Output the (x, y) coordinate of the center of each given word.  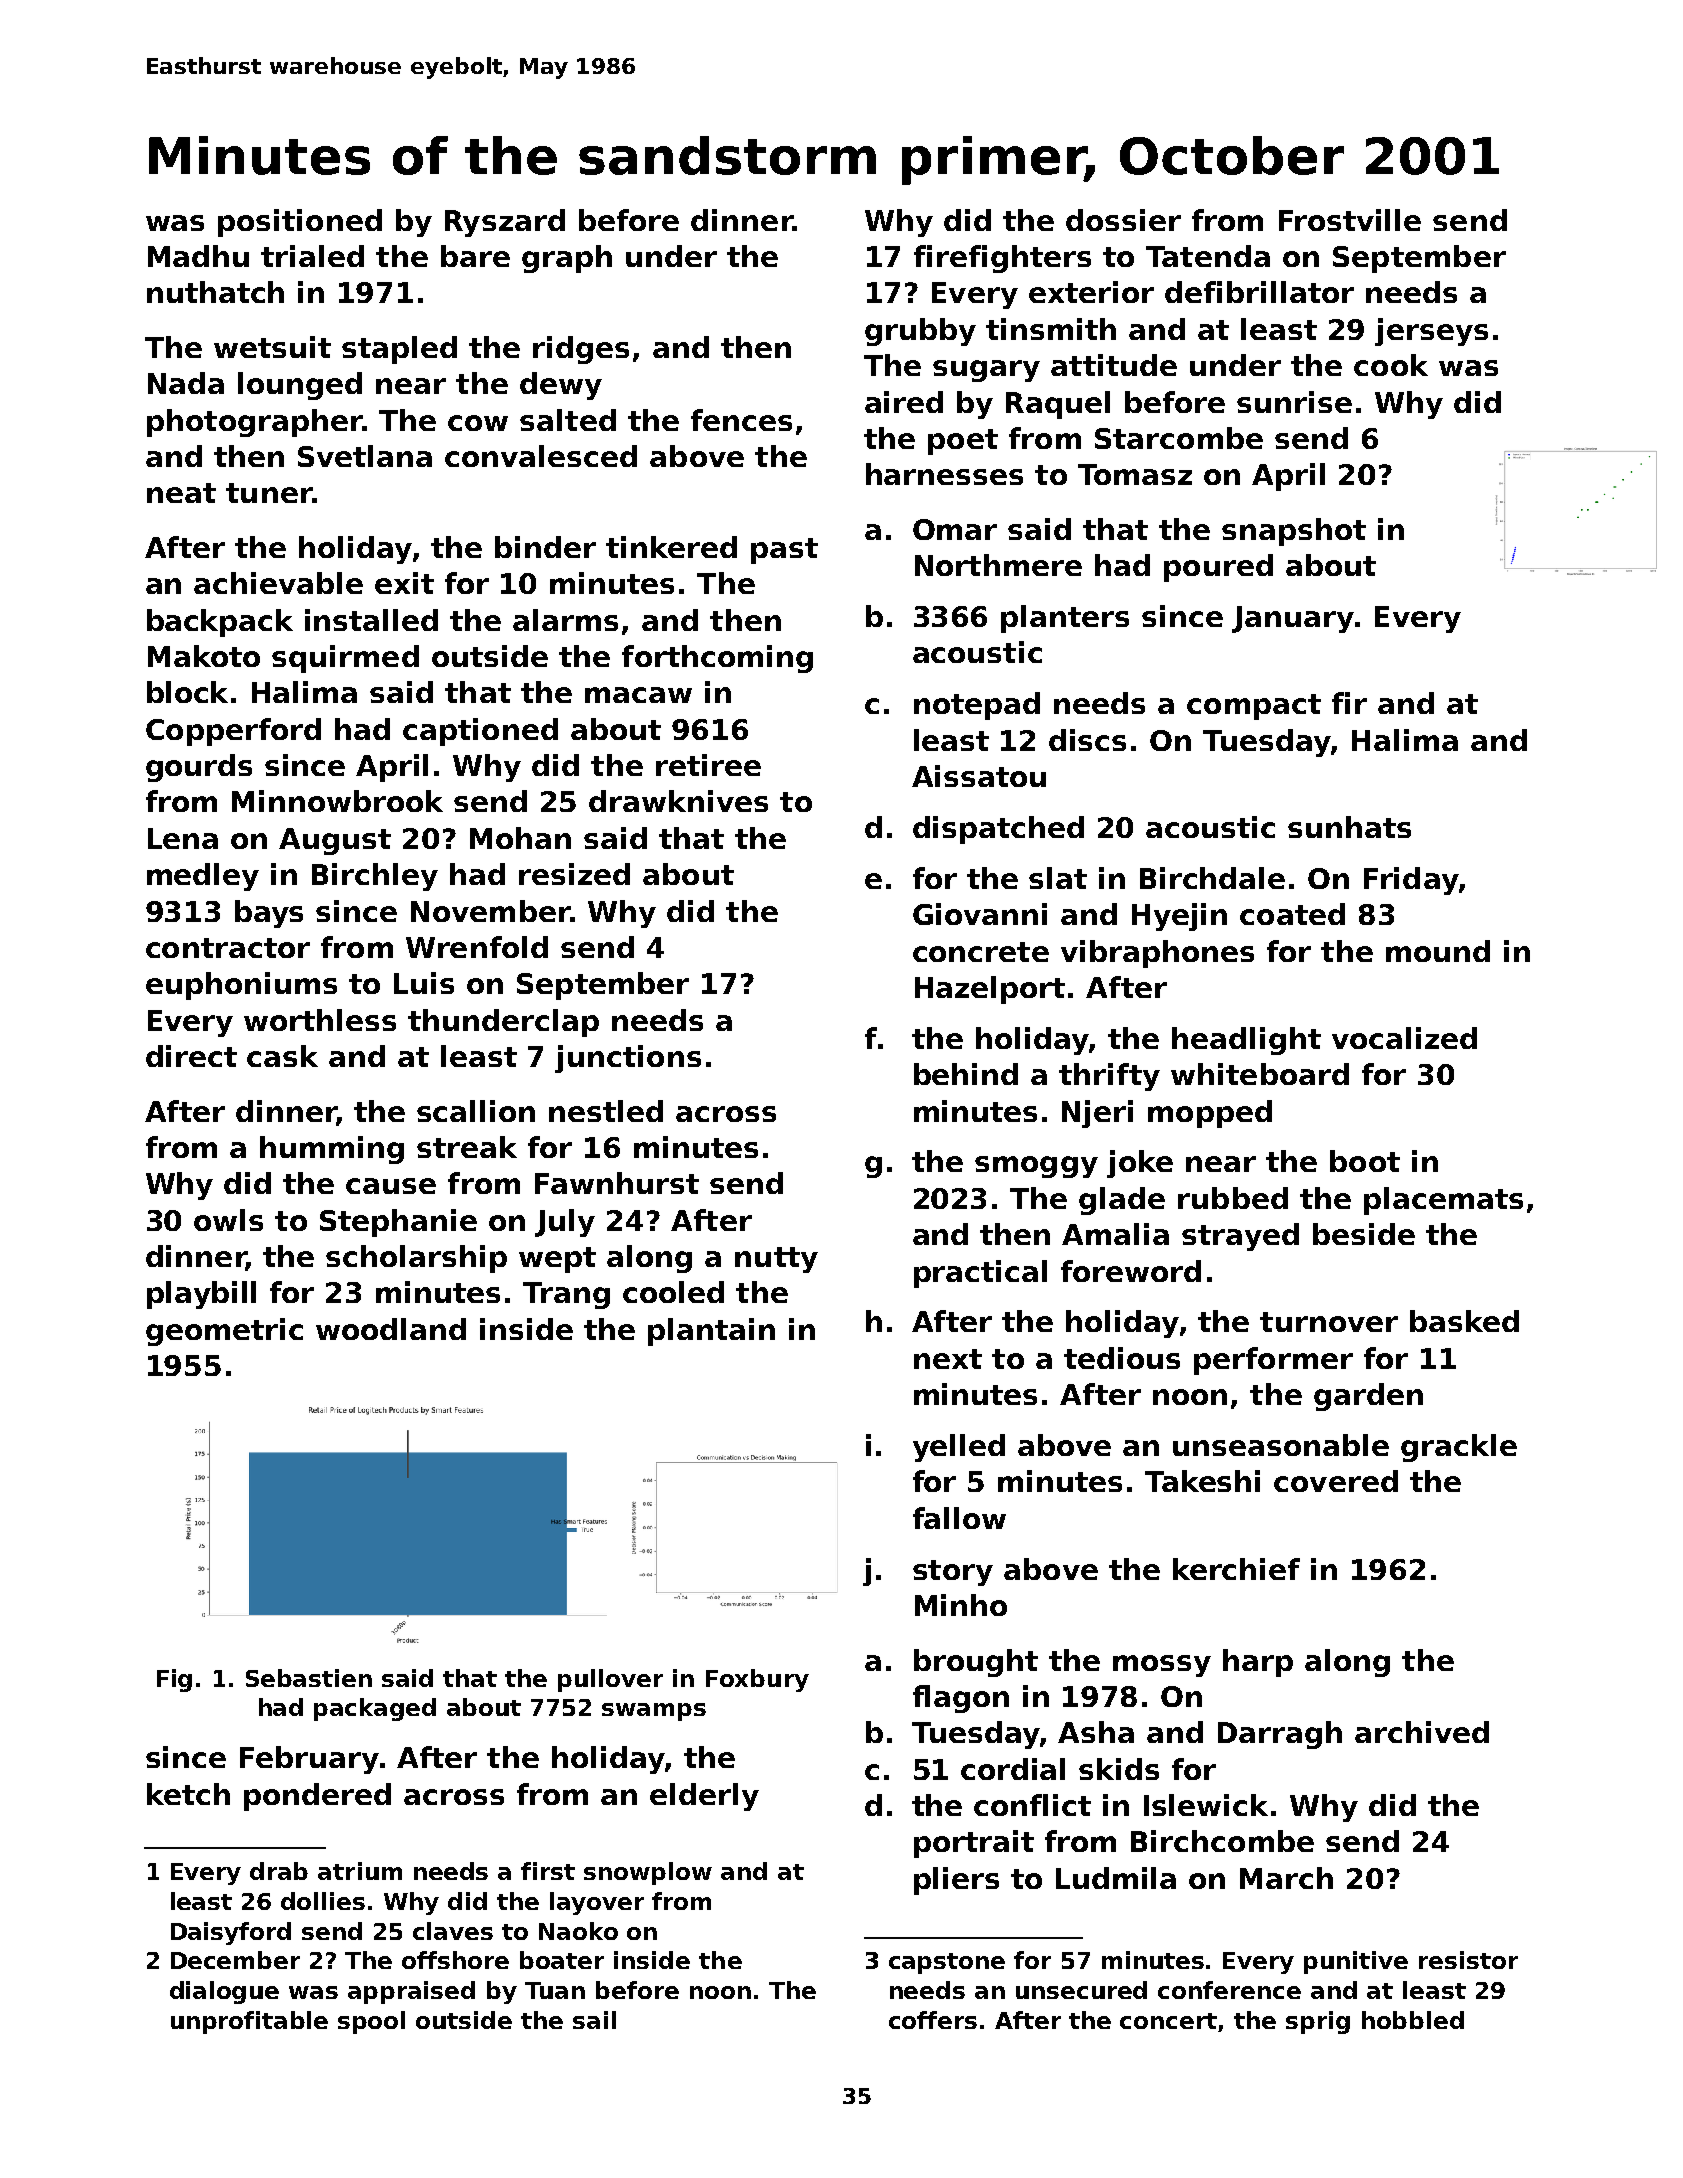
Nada (186, 383)
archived (1422, 1732)
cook (1391, 365)
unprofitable (249, 2022)
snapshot (1294, 532)
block (187, 692)
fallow (959, 1518)
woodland (391, 1329)
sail (594, 2020)
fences (741, 420)
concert (1168, 2021)
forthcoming (717, 659)
